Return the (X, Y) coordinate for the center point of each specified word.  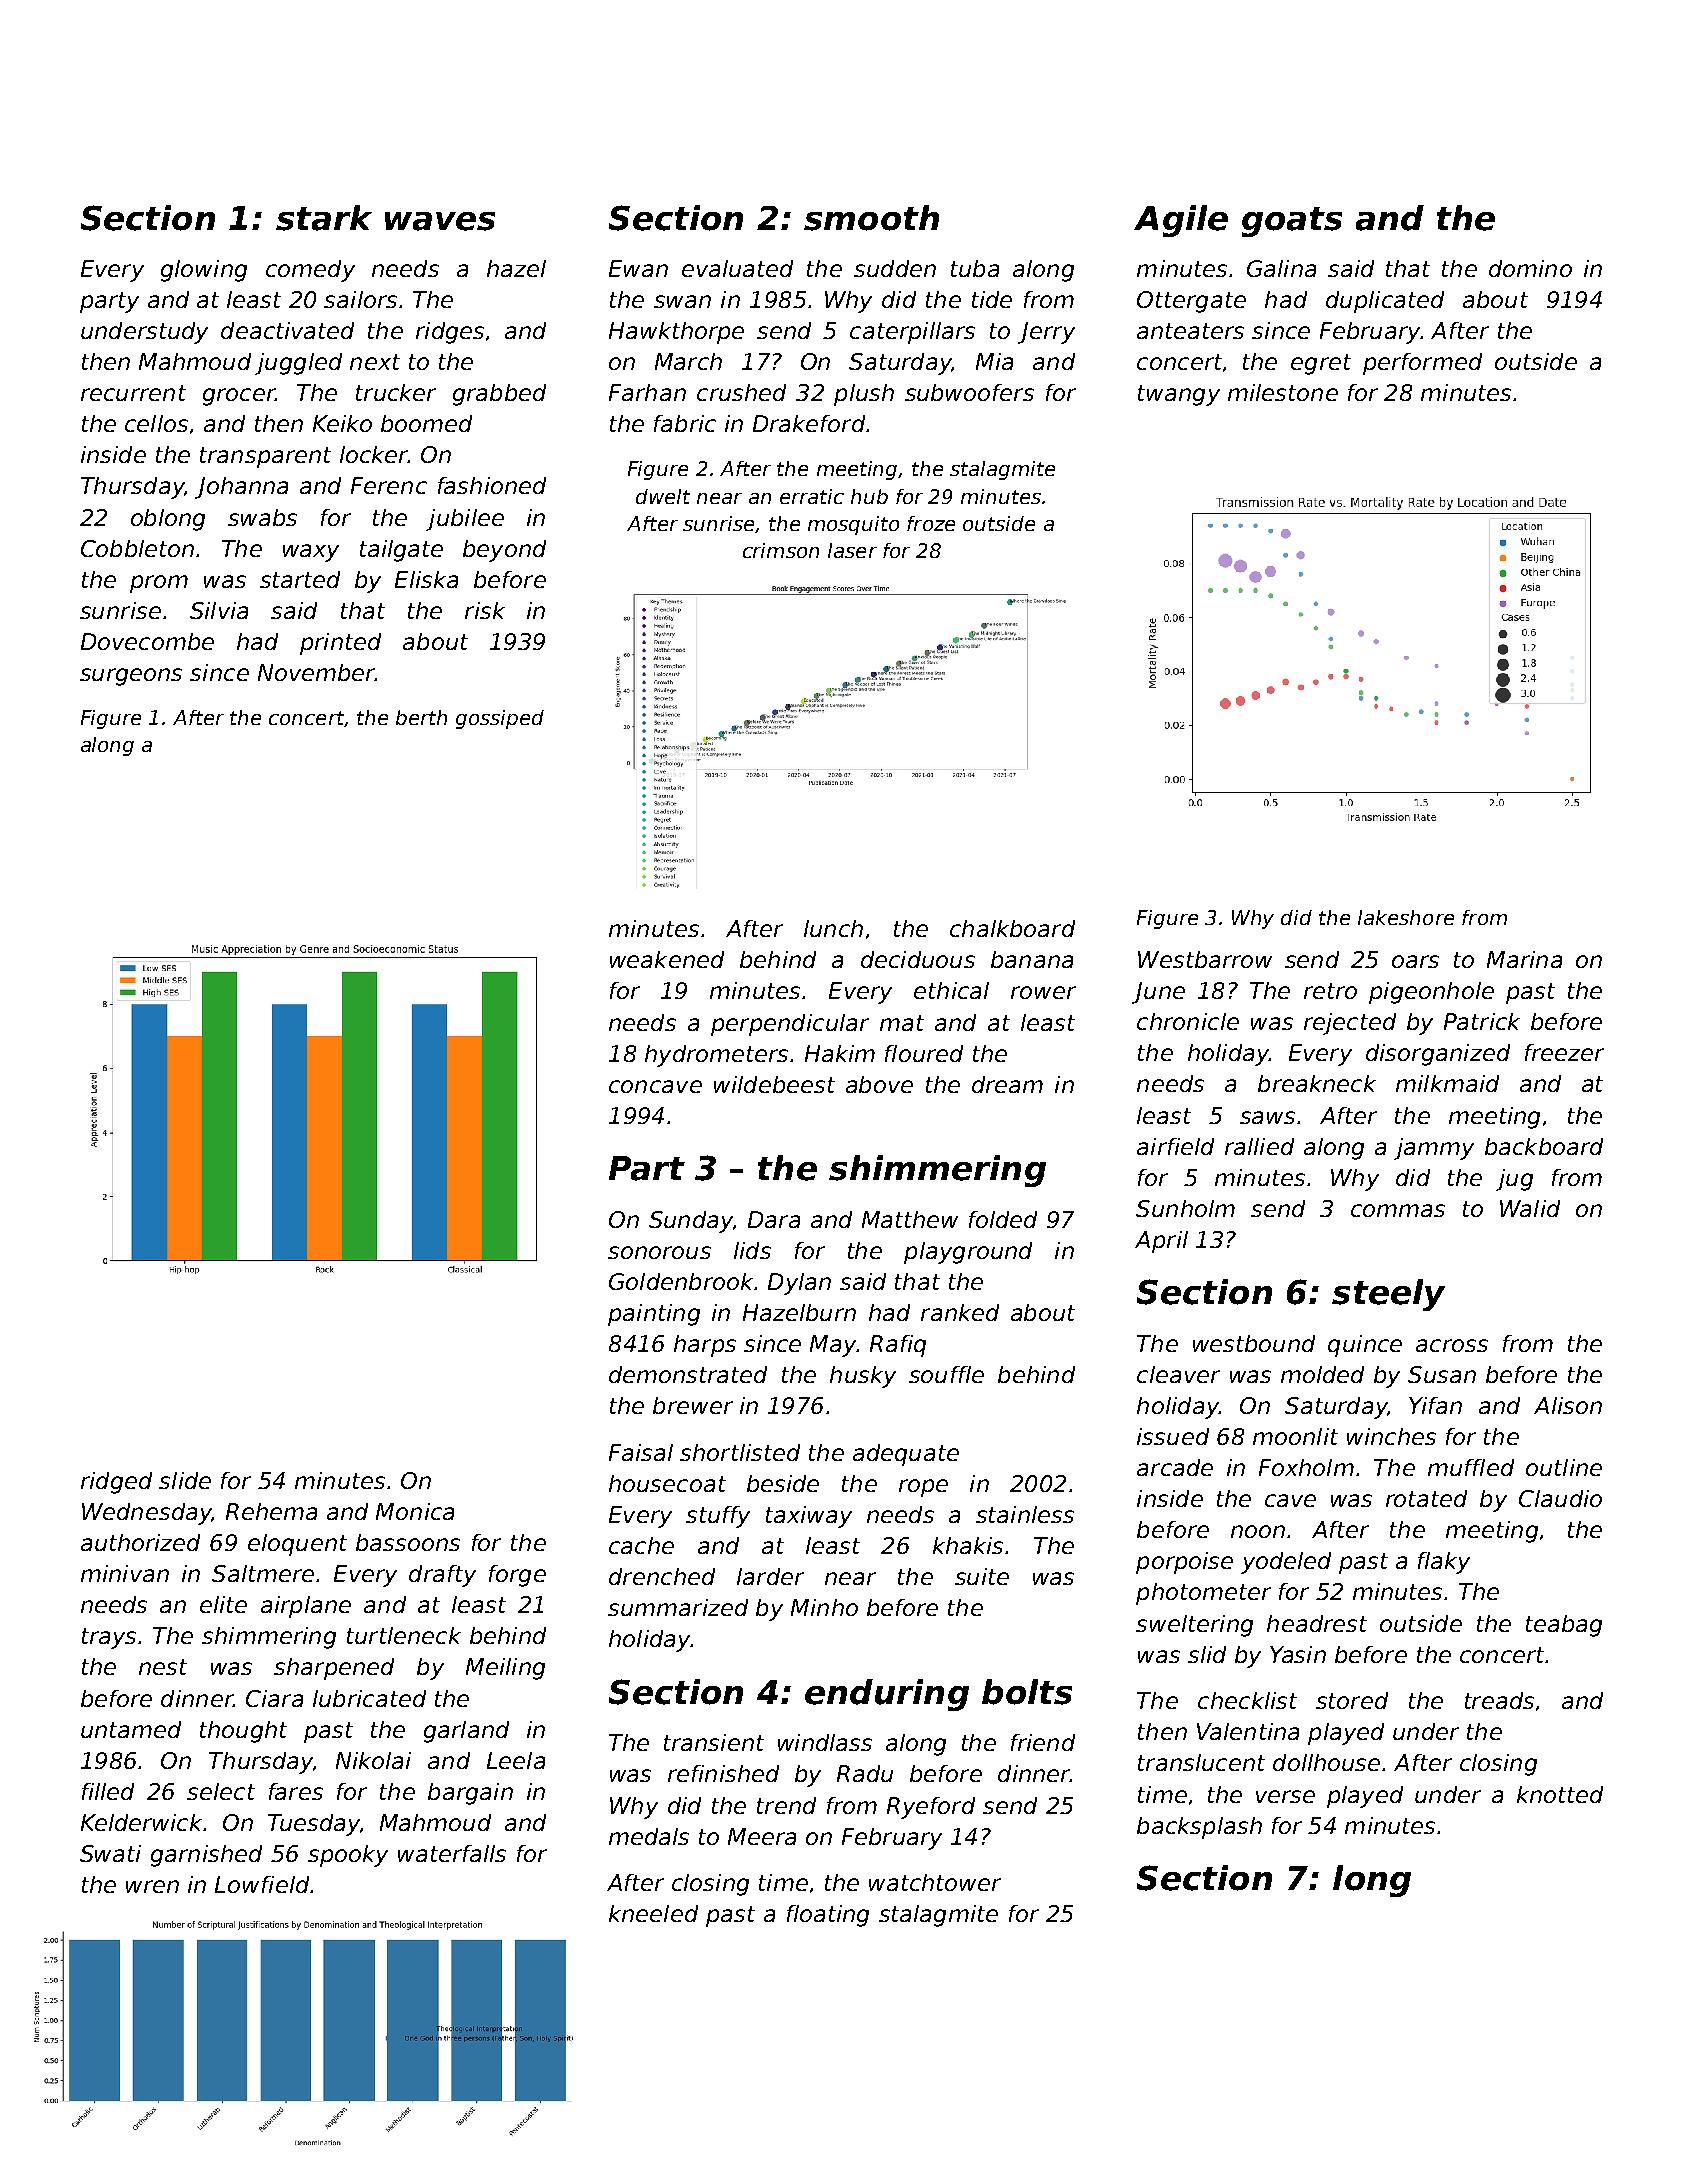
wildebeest (774, 1084)
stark (324, 218)
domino (1530, 268)
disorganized (1438, 1055)
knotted (1560, 1794)
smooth (871, 218)
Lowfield (262, 1884)
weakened (667, 959)
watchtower (935, 1882)
